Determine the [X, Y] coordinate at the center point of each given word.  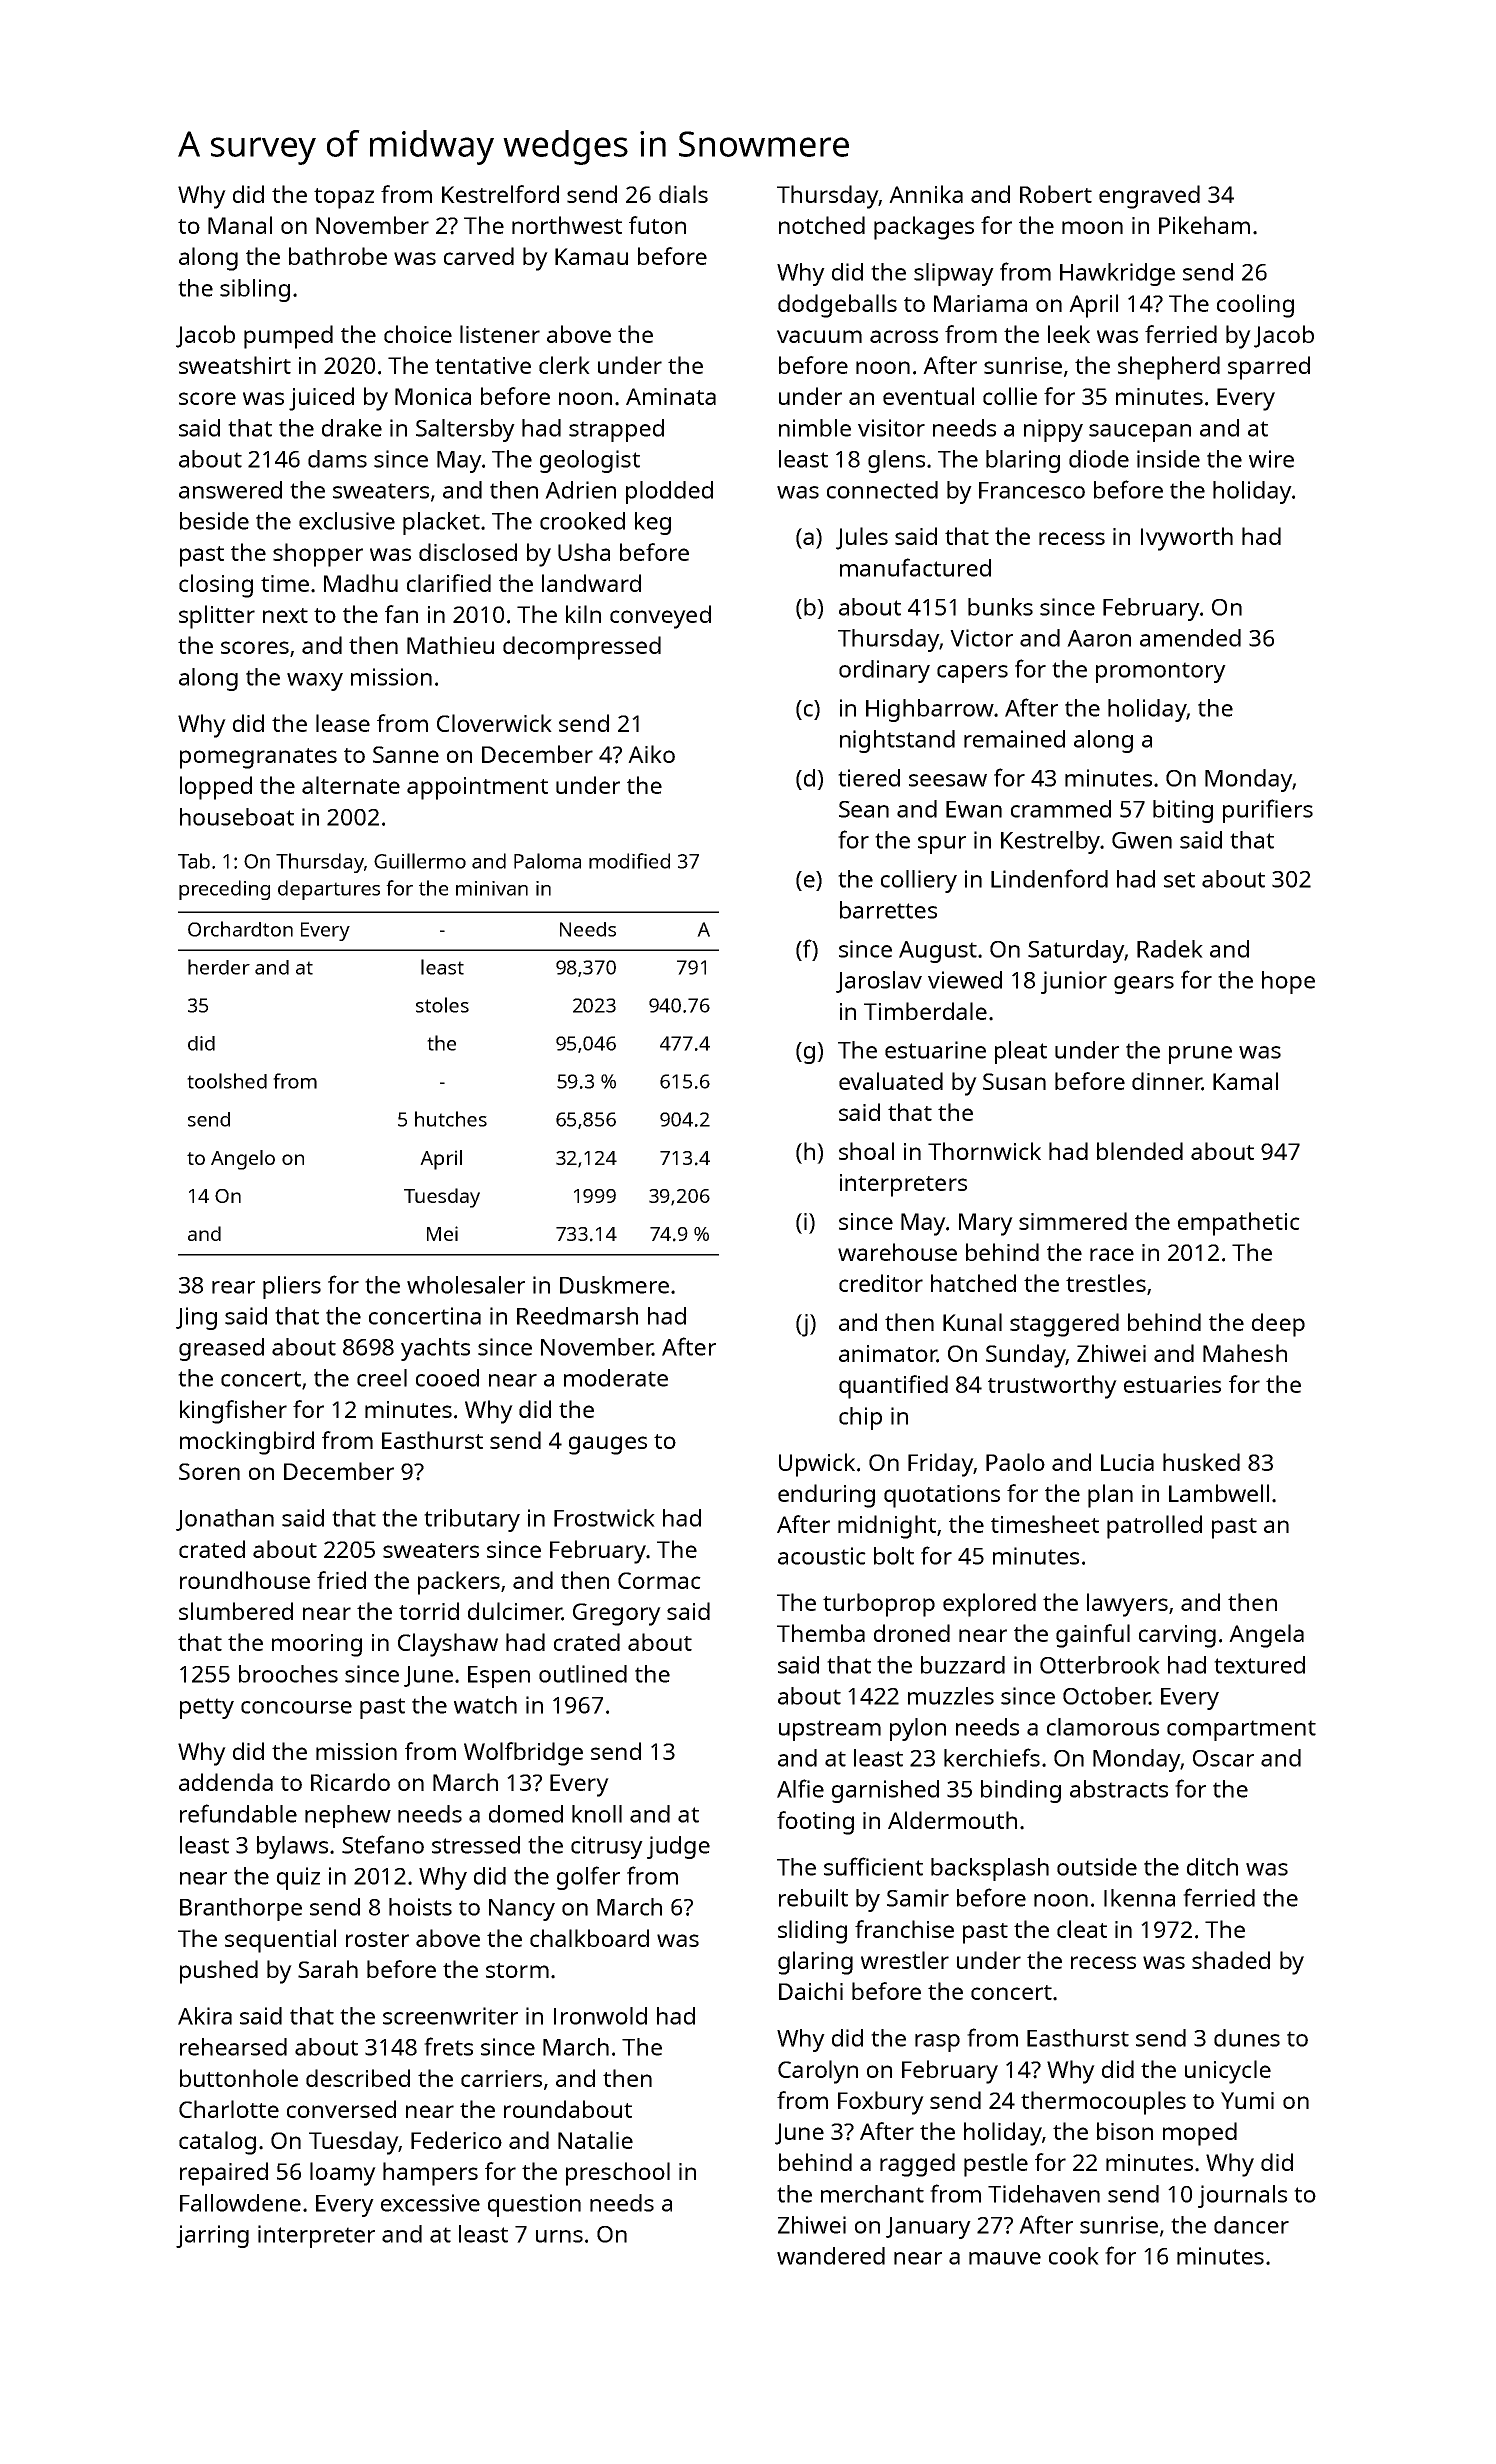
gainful [1093, 1636]
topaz [344, 198]
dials [683, 194]
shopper [318, 555]
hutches [451, 1119]
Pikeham [1204, 225]
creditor [881, 1283]
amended [1190, 638]
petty [207, 1708]
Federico [456, 2140]
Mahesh [1245, 1353]
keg [653, 523]
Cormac [659, 1580]
